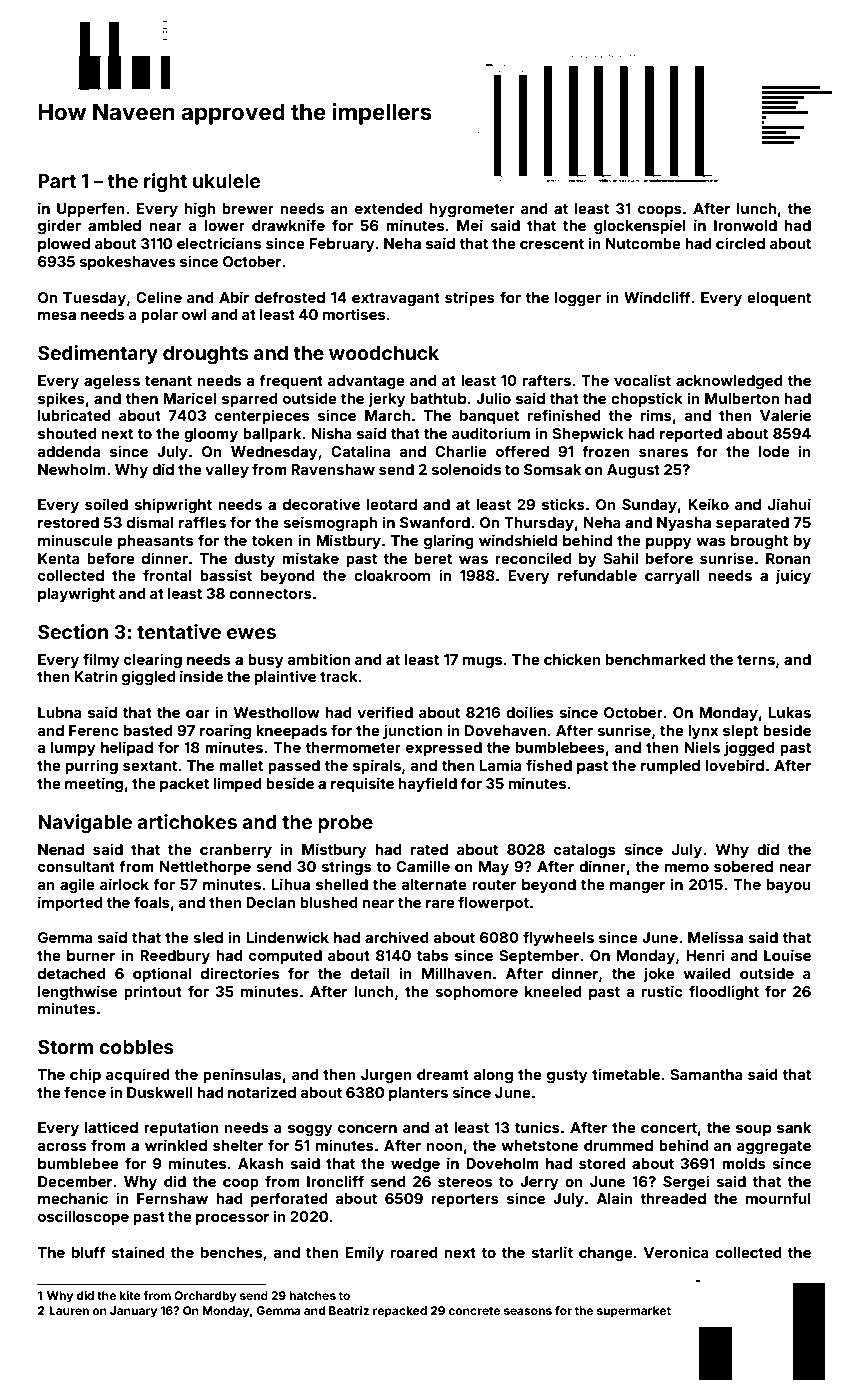  What do you see at coordinates (474, 1311) in the page?
I see `concrete` at bounding box center [474, 1311].
